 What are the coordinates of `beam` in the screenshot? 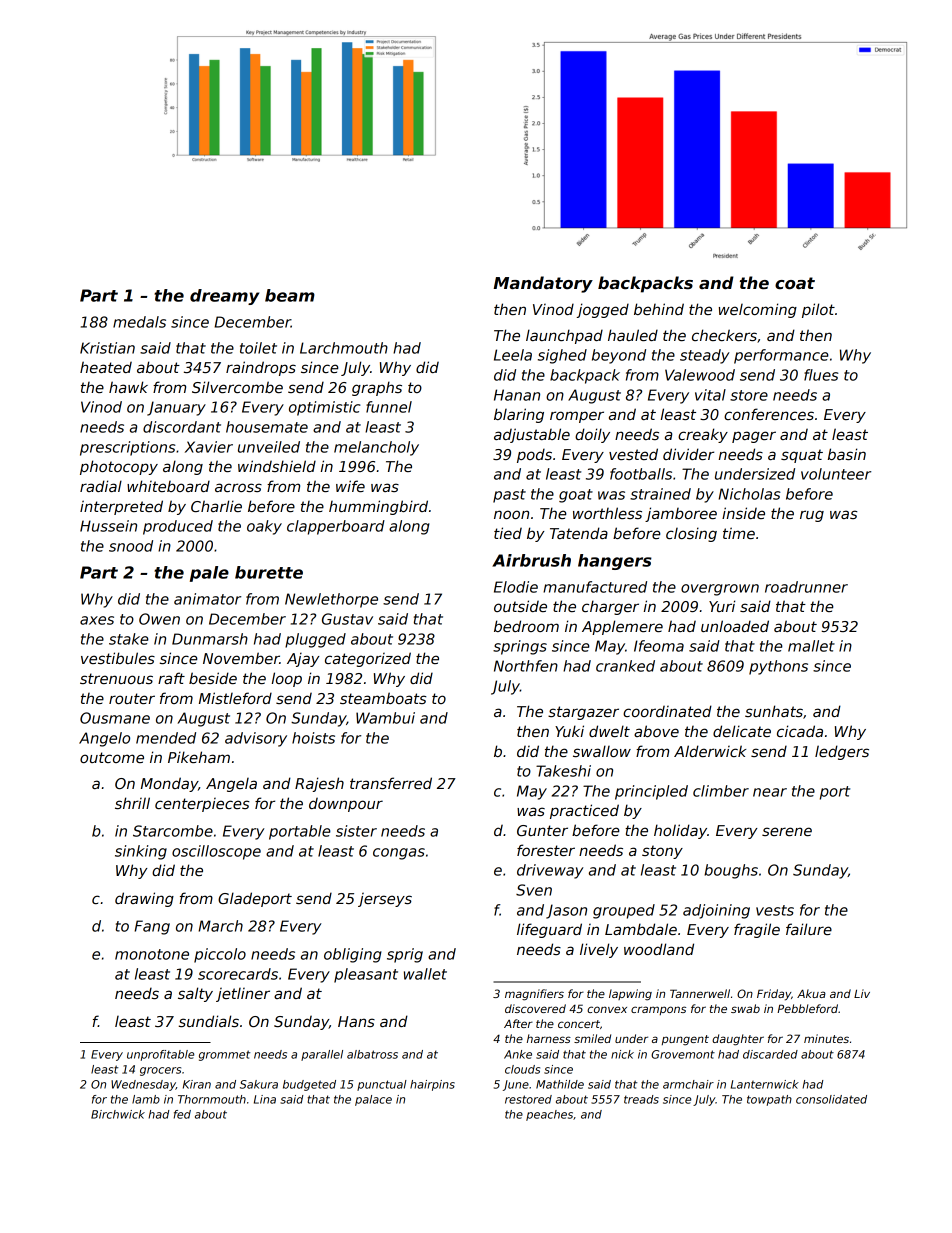 It's located at (290, 295).
